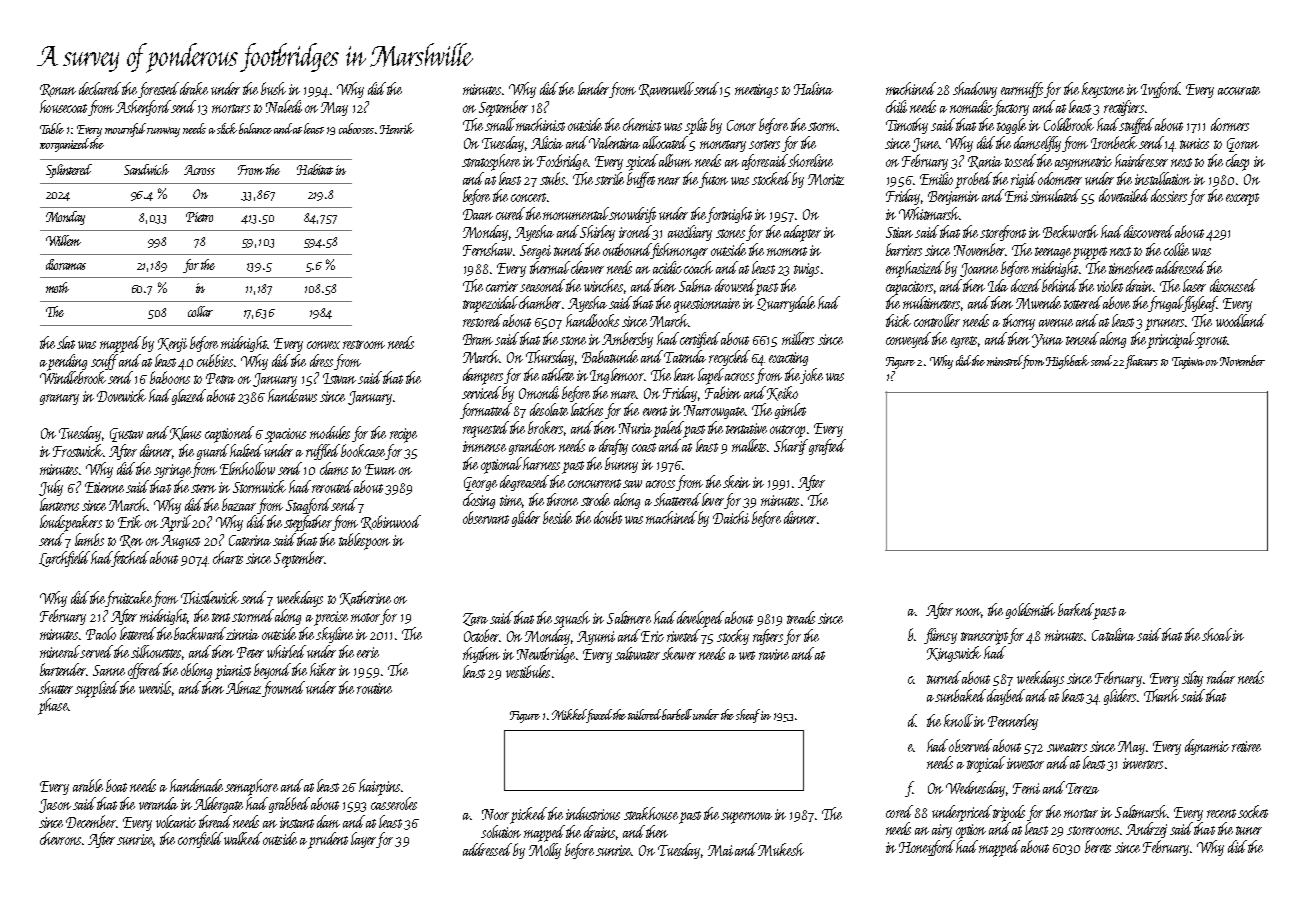  What do you see at coordinates (1076, 609) in the screenshot?
I see `barked` at bounding box center [1076, 609].
